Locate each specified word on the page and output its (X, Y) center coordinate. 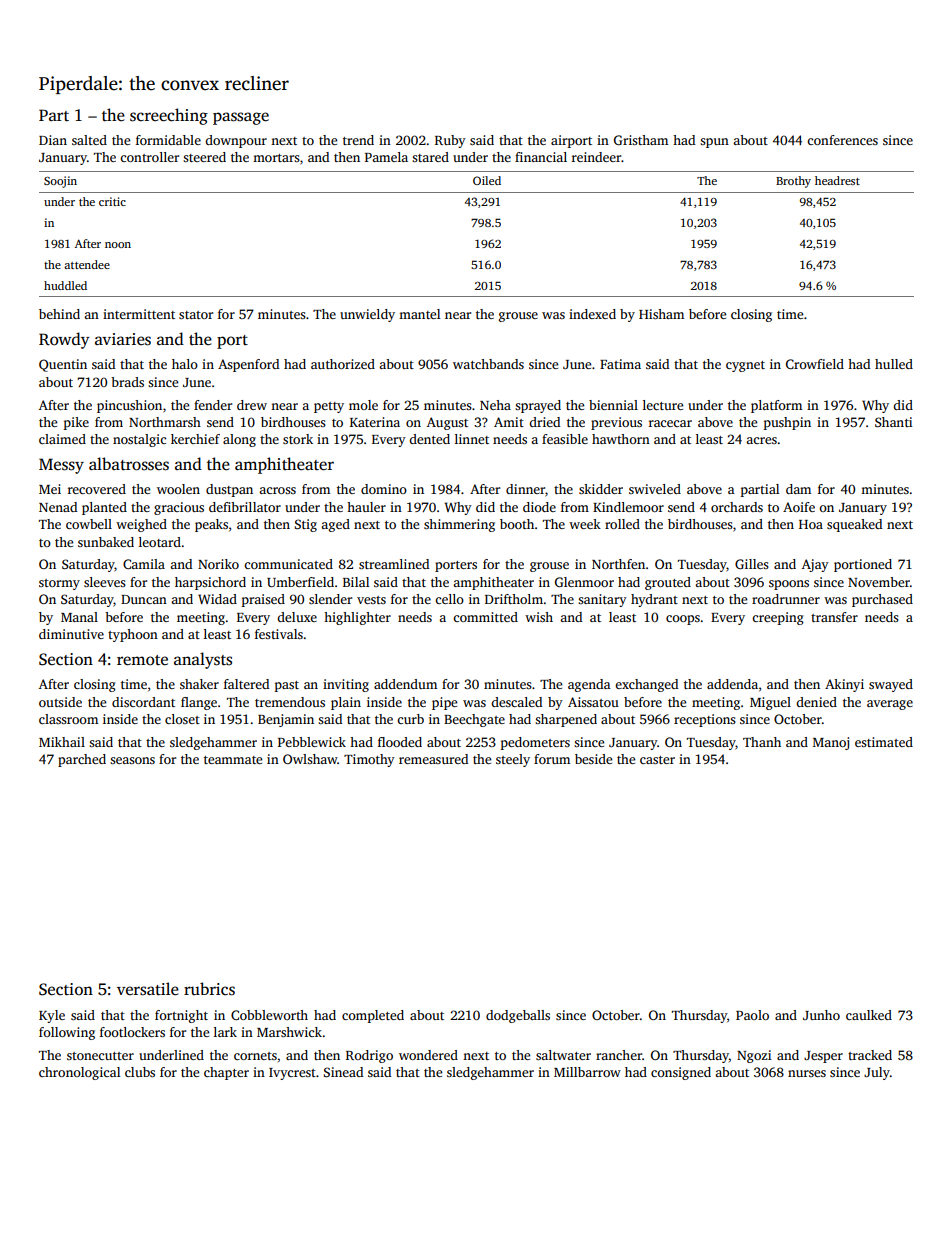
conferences (842, 140)
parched (82, 760)
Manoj (831, 743)
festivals (279, 634)
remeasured (433, 759)
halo (185, 364)
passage (241, 118)
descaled (516, 702)
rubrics (209, 989)
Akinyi (844, 685)
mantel (419, 314)
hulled (894, 364)
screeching (169, 116)
